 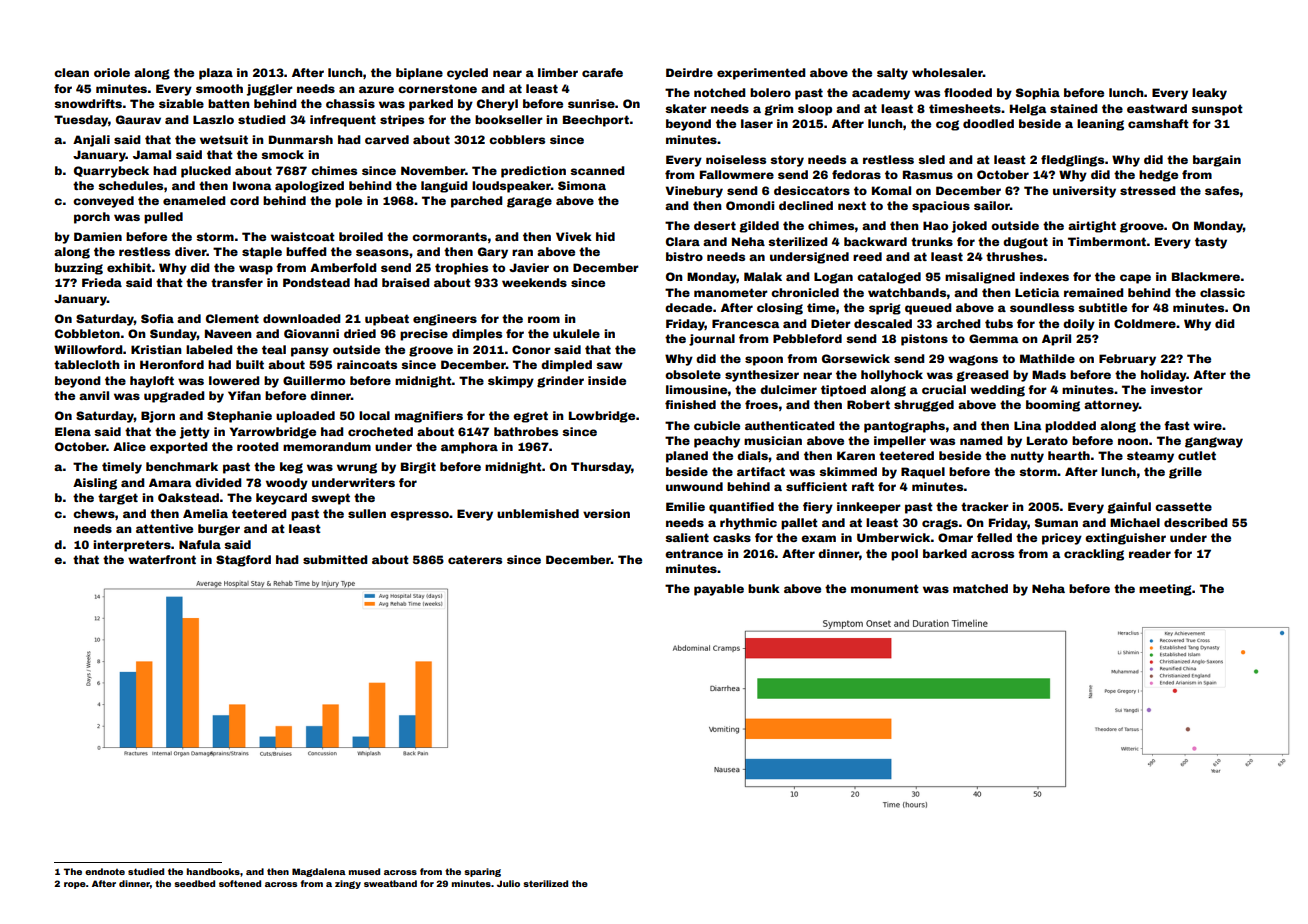 What do you see at coordinates (94, 395) in the document?
I see `anvil` at bounding box center [94, 395].
